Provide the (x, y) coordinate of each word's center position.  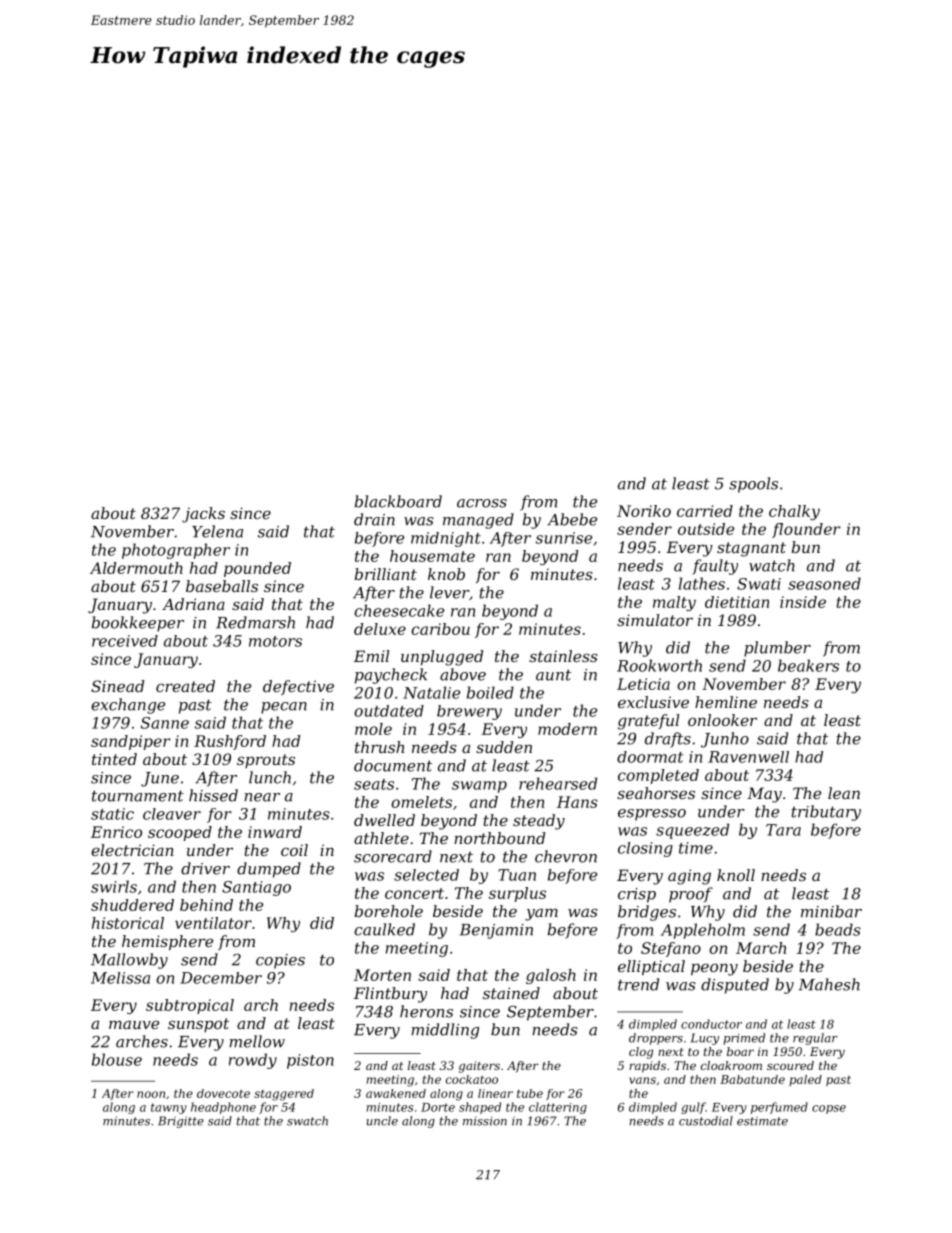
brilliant (386, 574)
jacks (203, 515)
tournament (138, 796)
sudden (504, 747)
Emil (371, 656)
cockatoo (472, 1079)
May (764, 795)
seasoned (824, 583)
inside (803, 602)
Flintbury (390, 995)
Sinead (117, 686)
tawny (169, 1108)
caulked (384, 929)
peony (714, 969)
